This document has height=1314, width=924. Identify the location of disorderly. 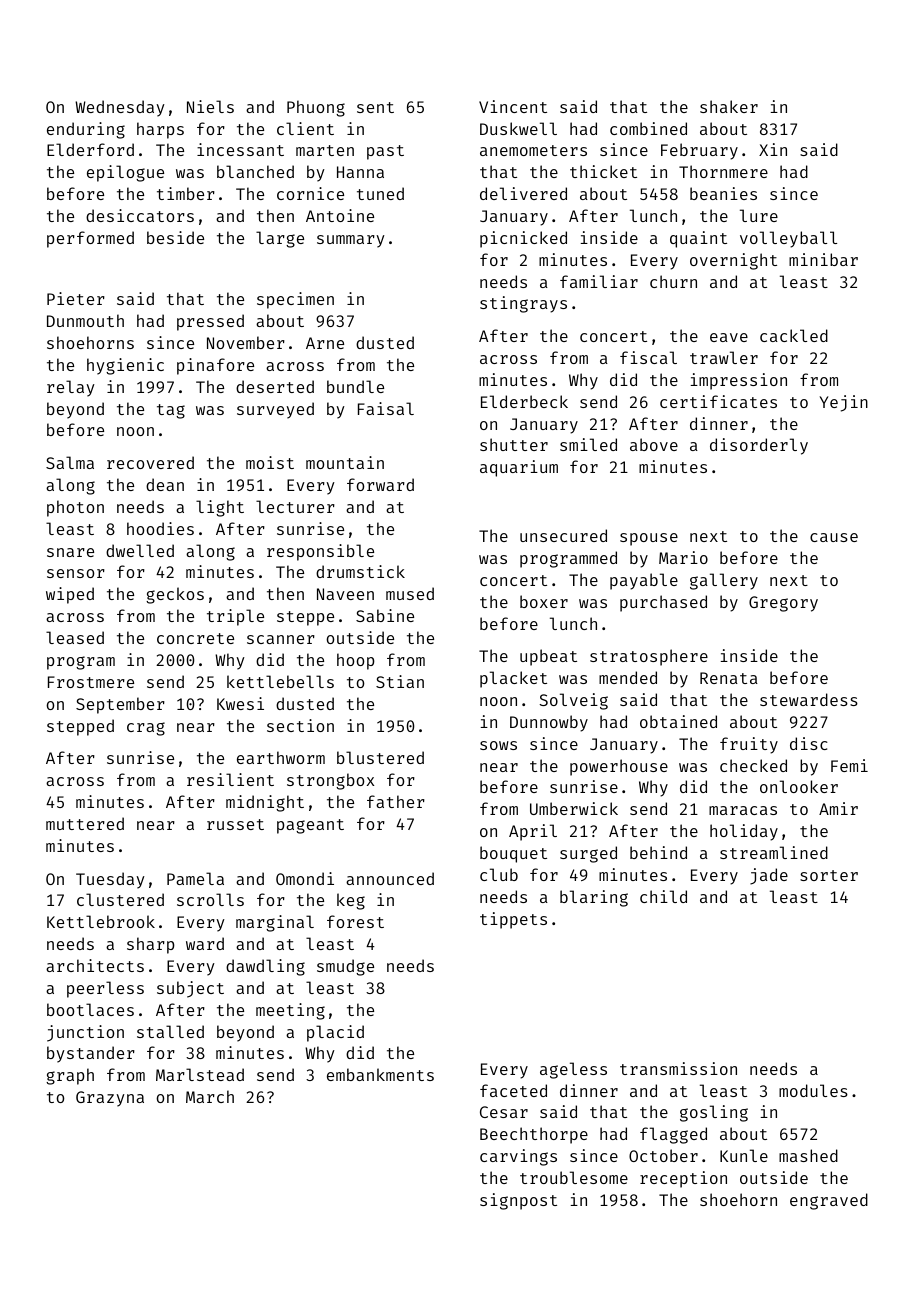
(759, 446).
